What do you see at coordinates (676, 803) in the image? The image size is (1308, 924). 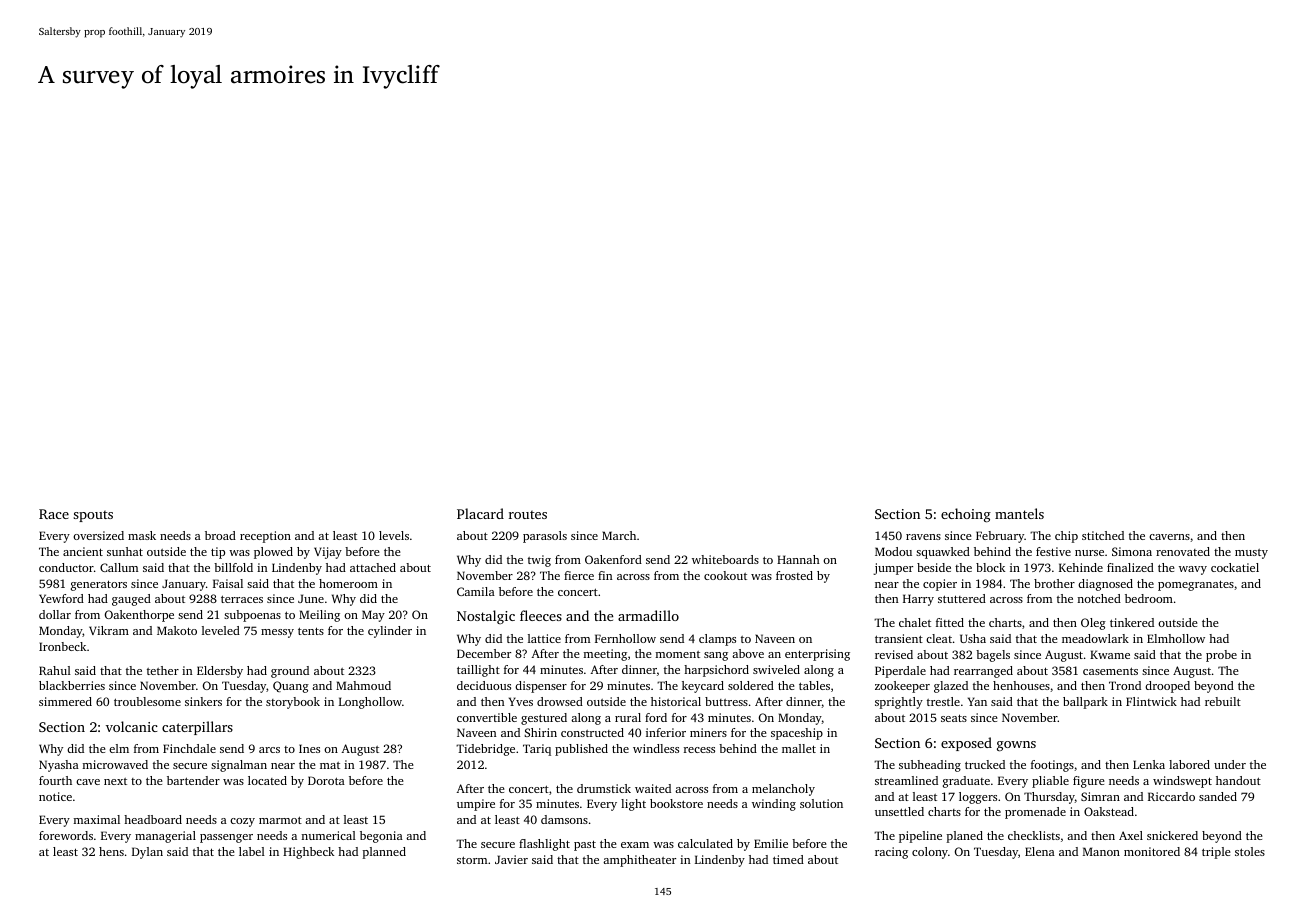 I see `bookstore` at bounding box center [676, 803].
